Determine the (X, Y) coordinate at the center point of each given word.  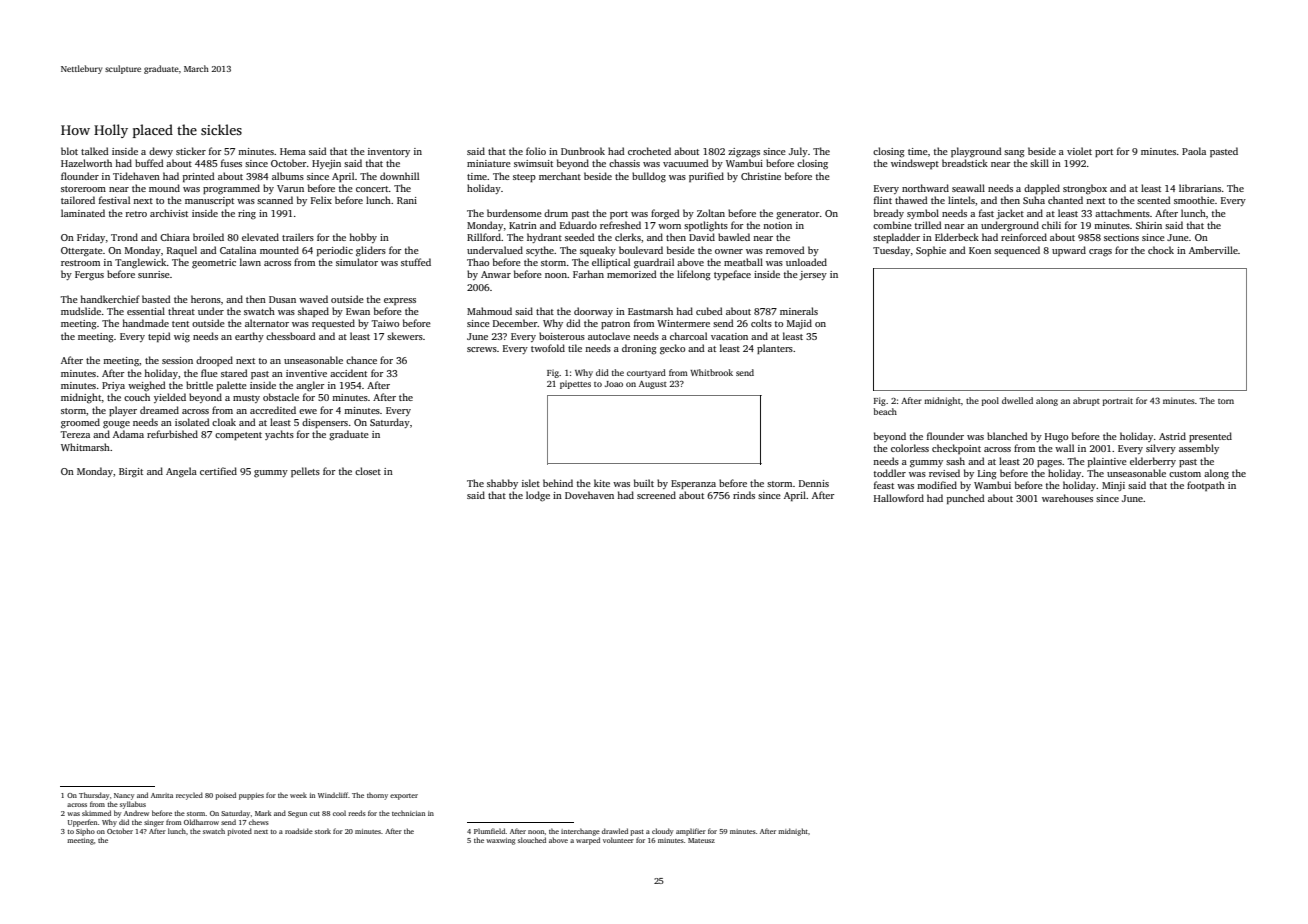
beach (885, 411)
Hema (293, 151)
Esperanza (693, 484)
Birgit (131, 472)
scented (1154, 200)
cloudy (662, 832)
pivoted (240, 832)
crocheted (649, 151)
